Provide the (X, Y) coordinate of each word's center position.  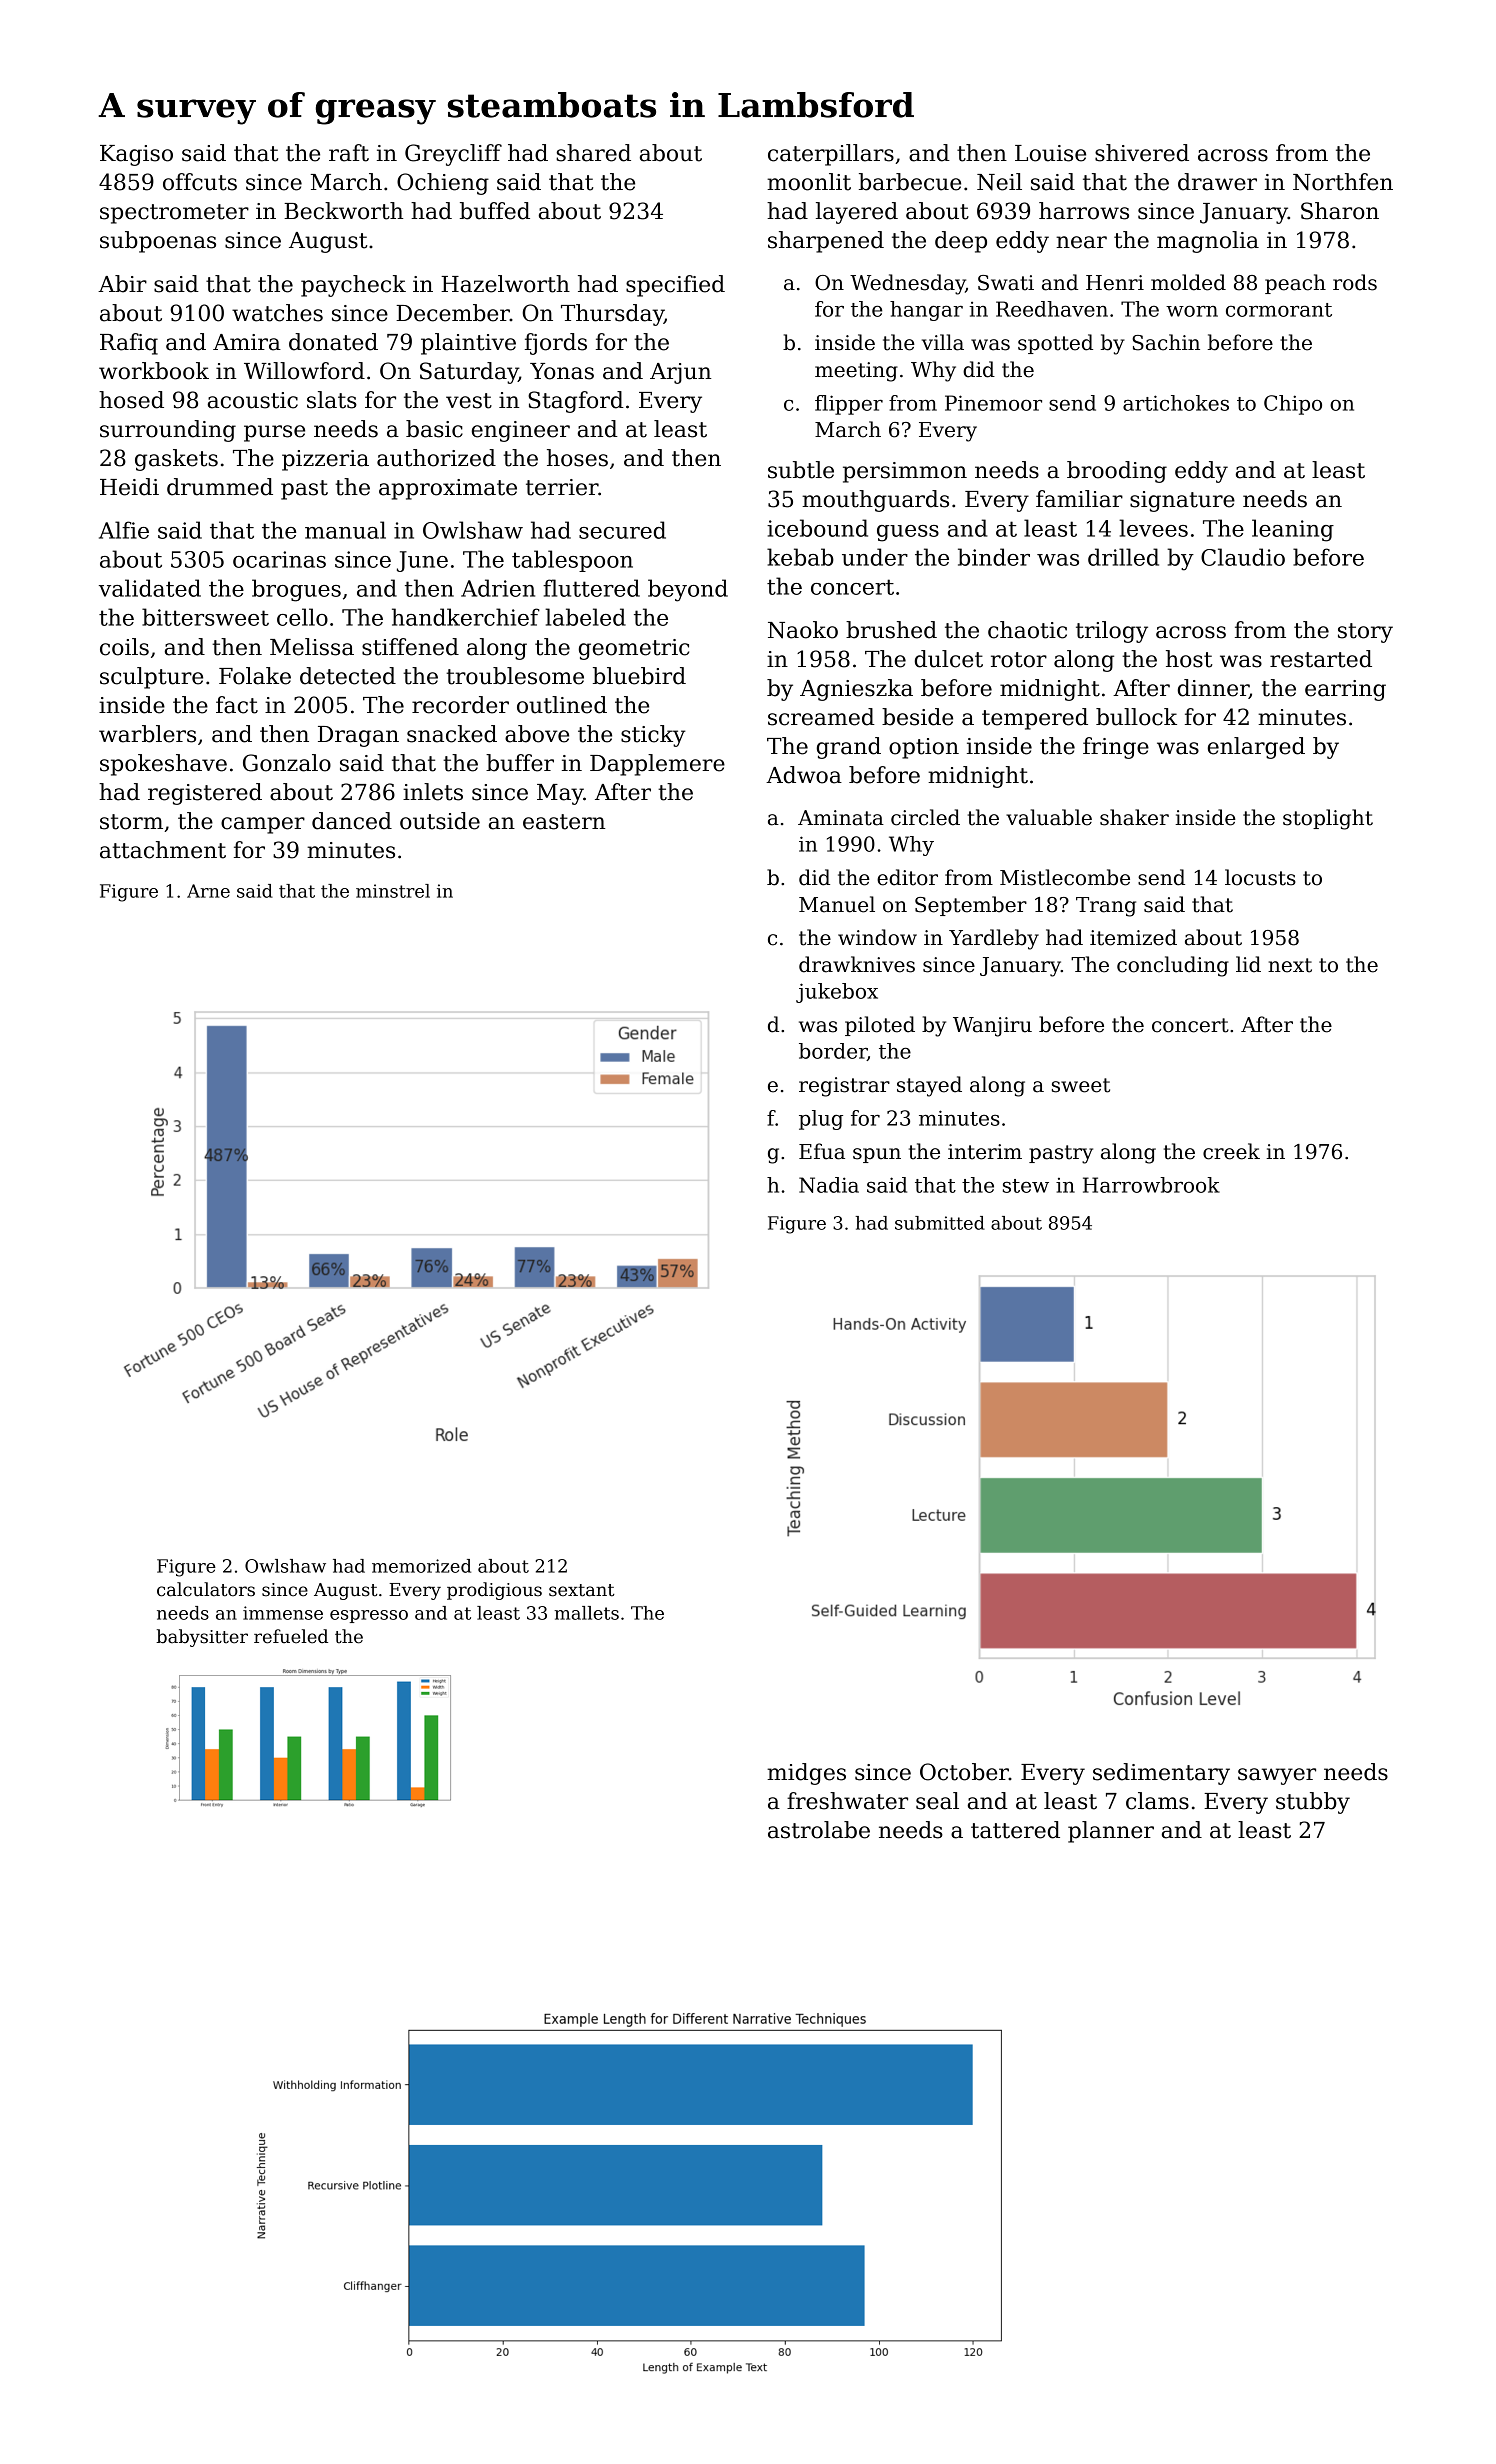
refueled (291, 1636)
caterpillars (831, 155)
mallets (586, 1613)
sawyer (1277, 1776)
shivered (1142, 153)
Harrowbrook (1151, 1185)
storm (131, 822)
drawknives (857, 964)
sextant (582, 1590)
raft (349, 153)
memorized (421, 1566)
